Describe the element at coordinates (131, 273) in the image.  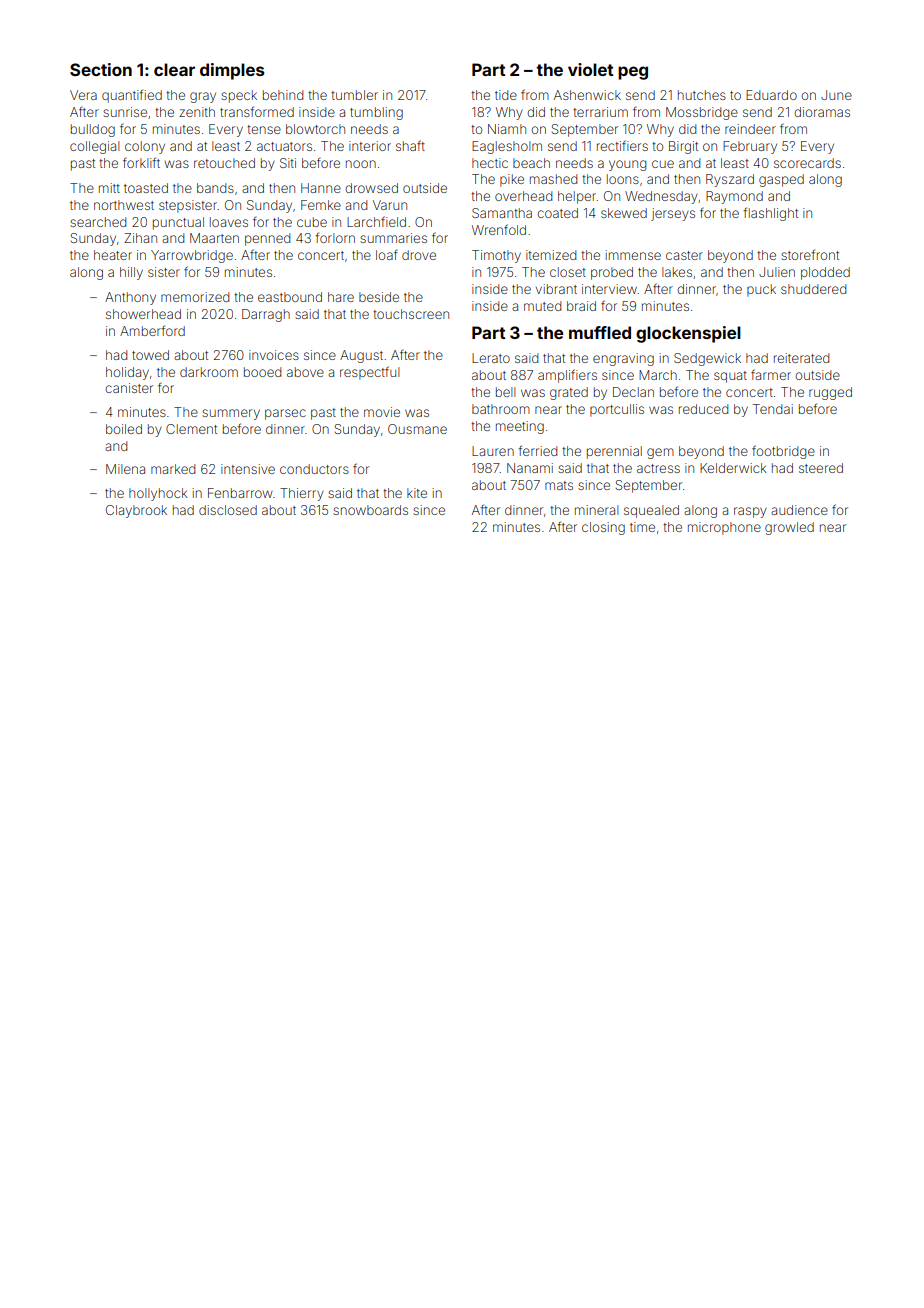
I see `hilly` at that location.
